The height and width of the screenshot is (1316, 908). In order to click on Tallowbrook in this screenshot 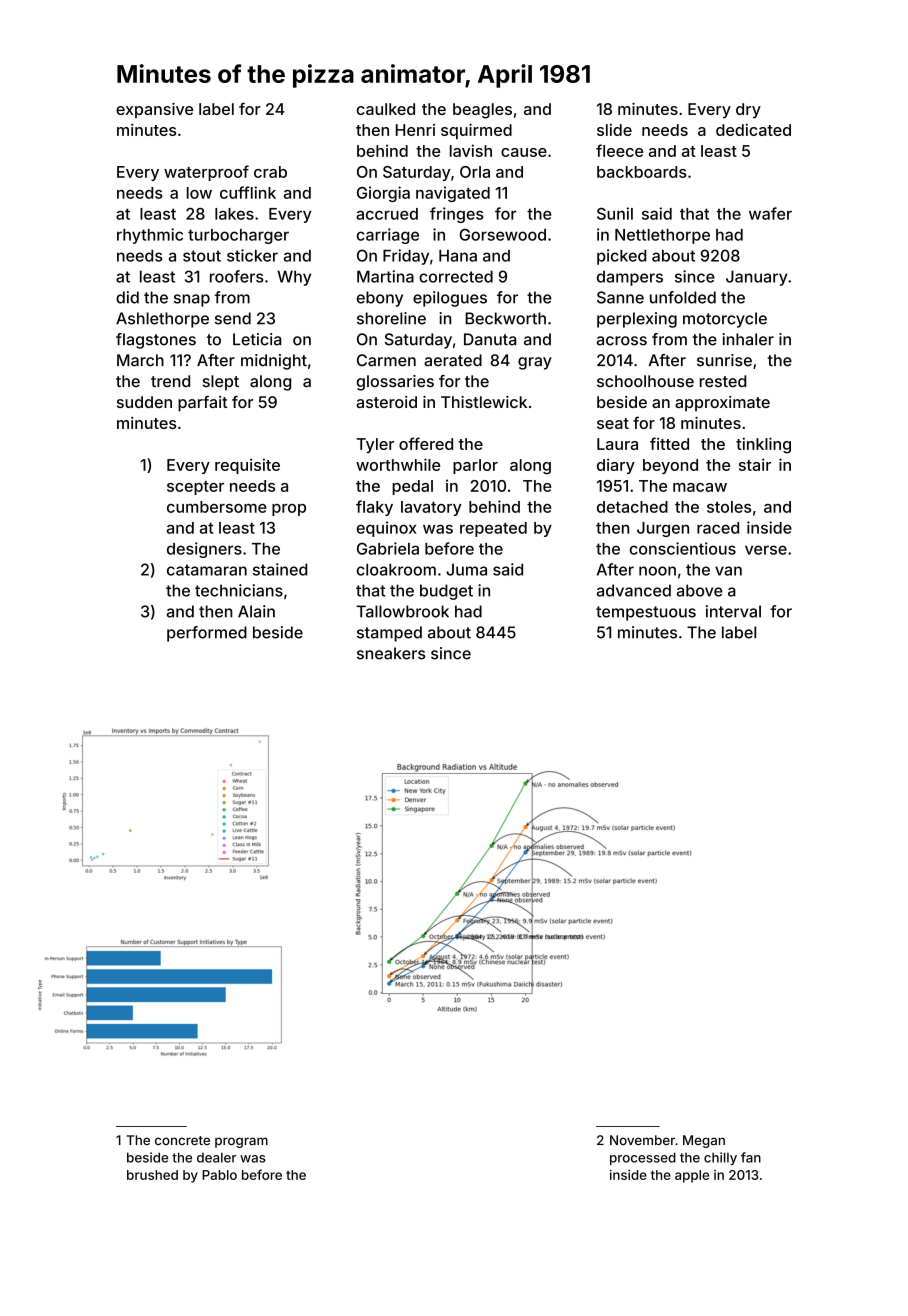, I will do `click(402, 611)`.
